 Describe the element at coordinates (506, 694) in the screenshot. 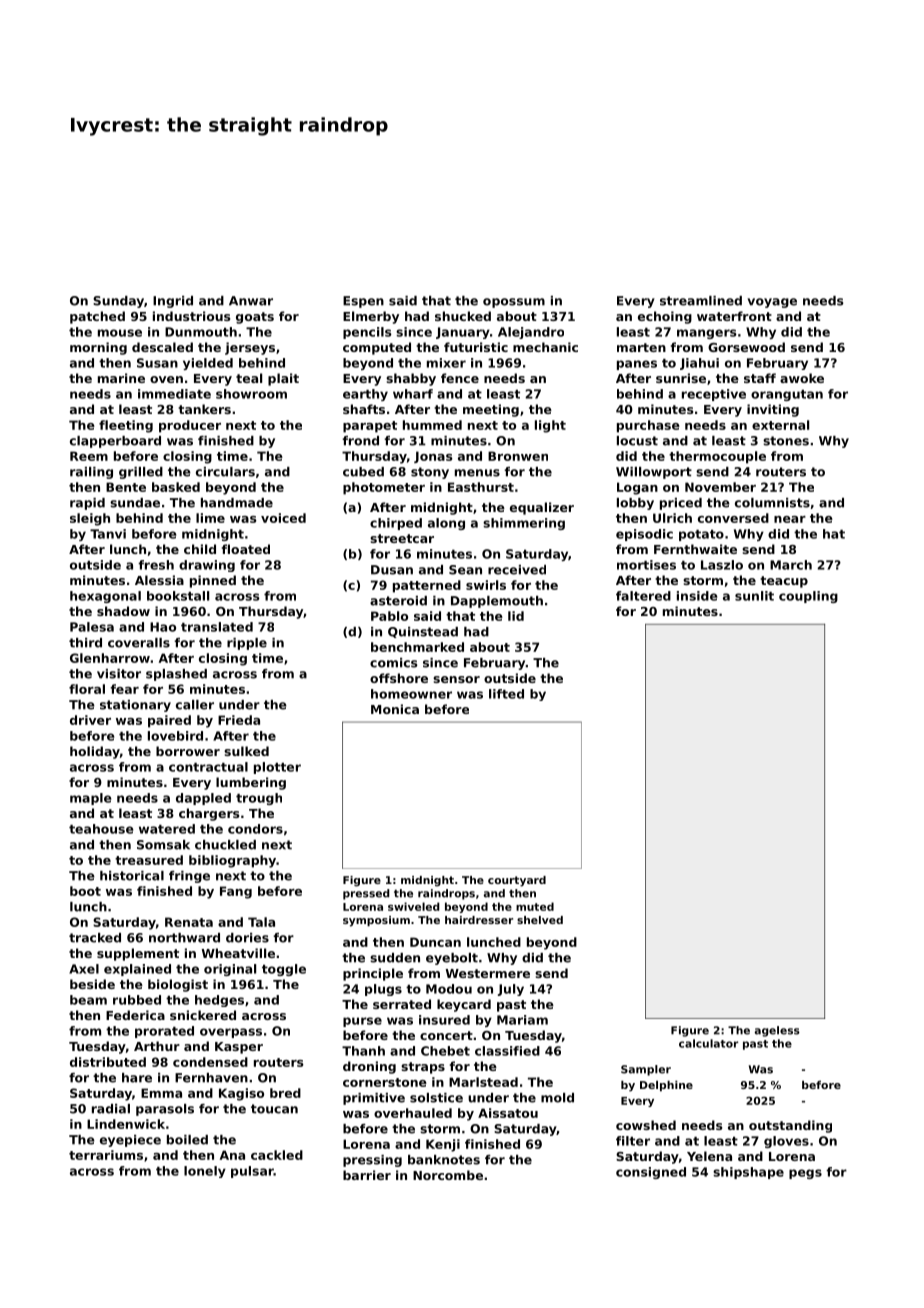

I see `lifted` at that location.
